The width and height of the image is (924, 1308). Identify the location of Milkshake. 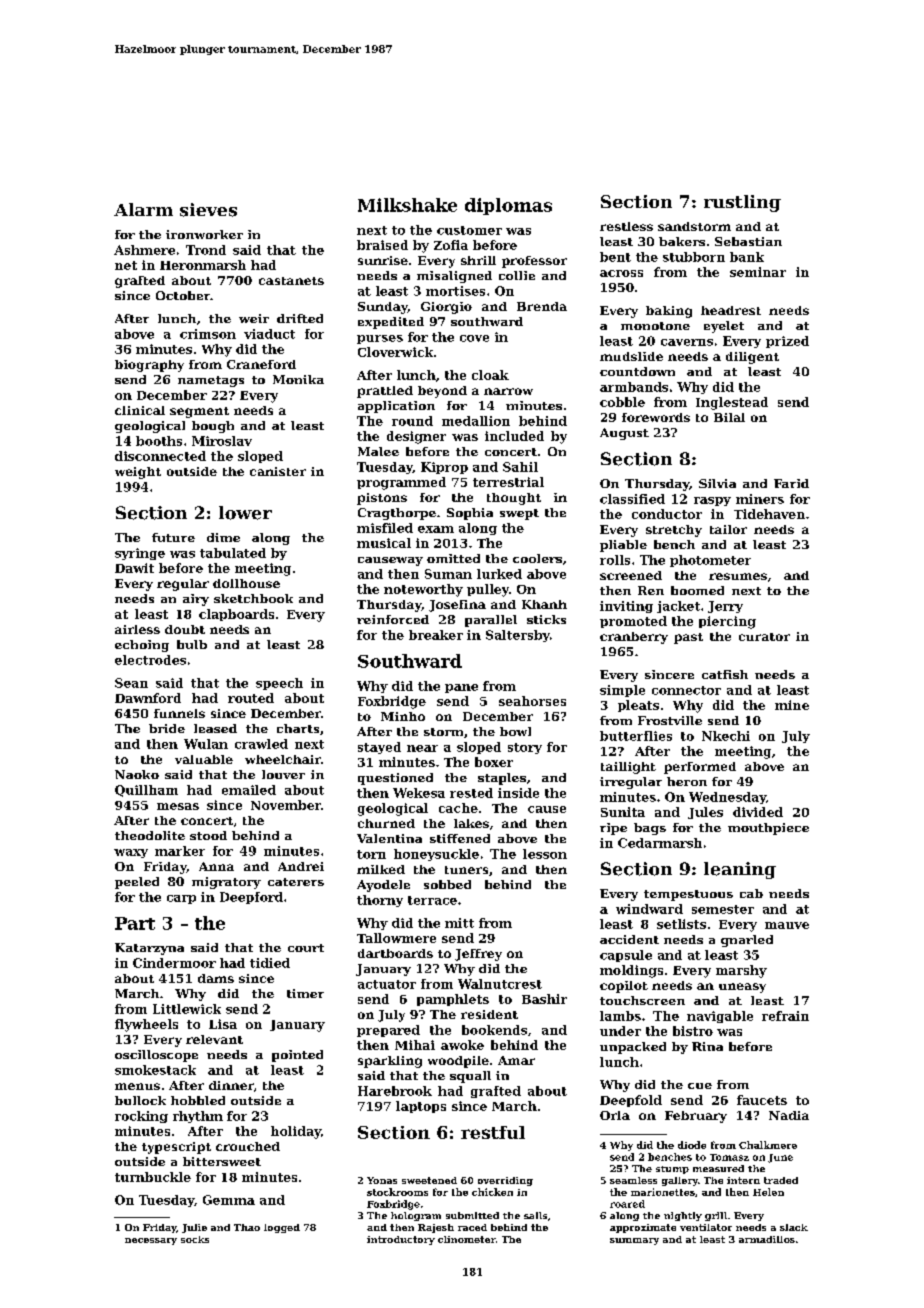
(407, 205).
